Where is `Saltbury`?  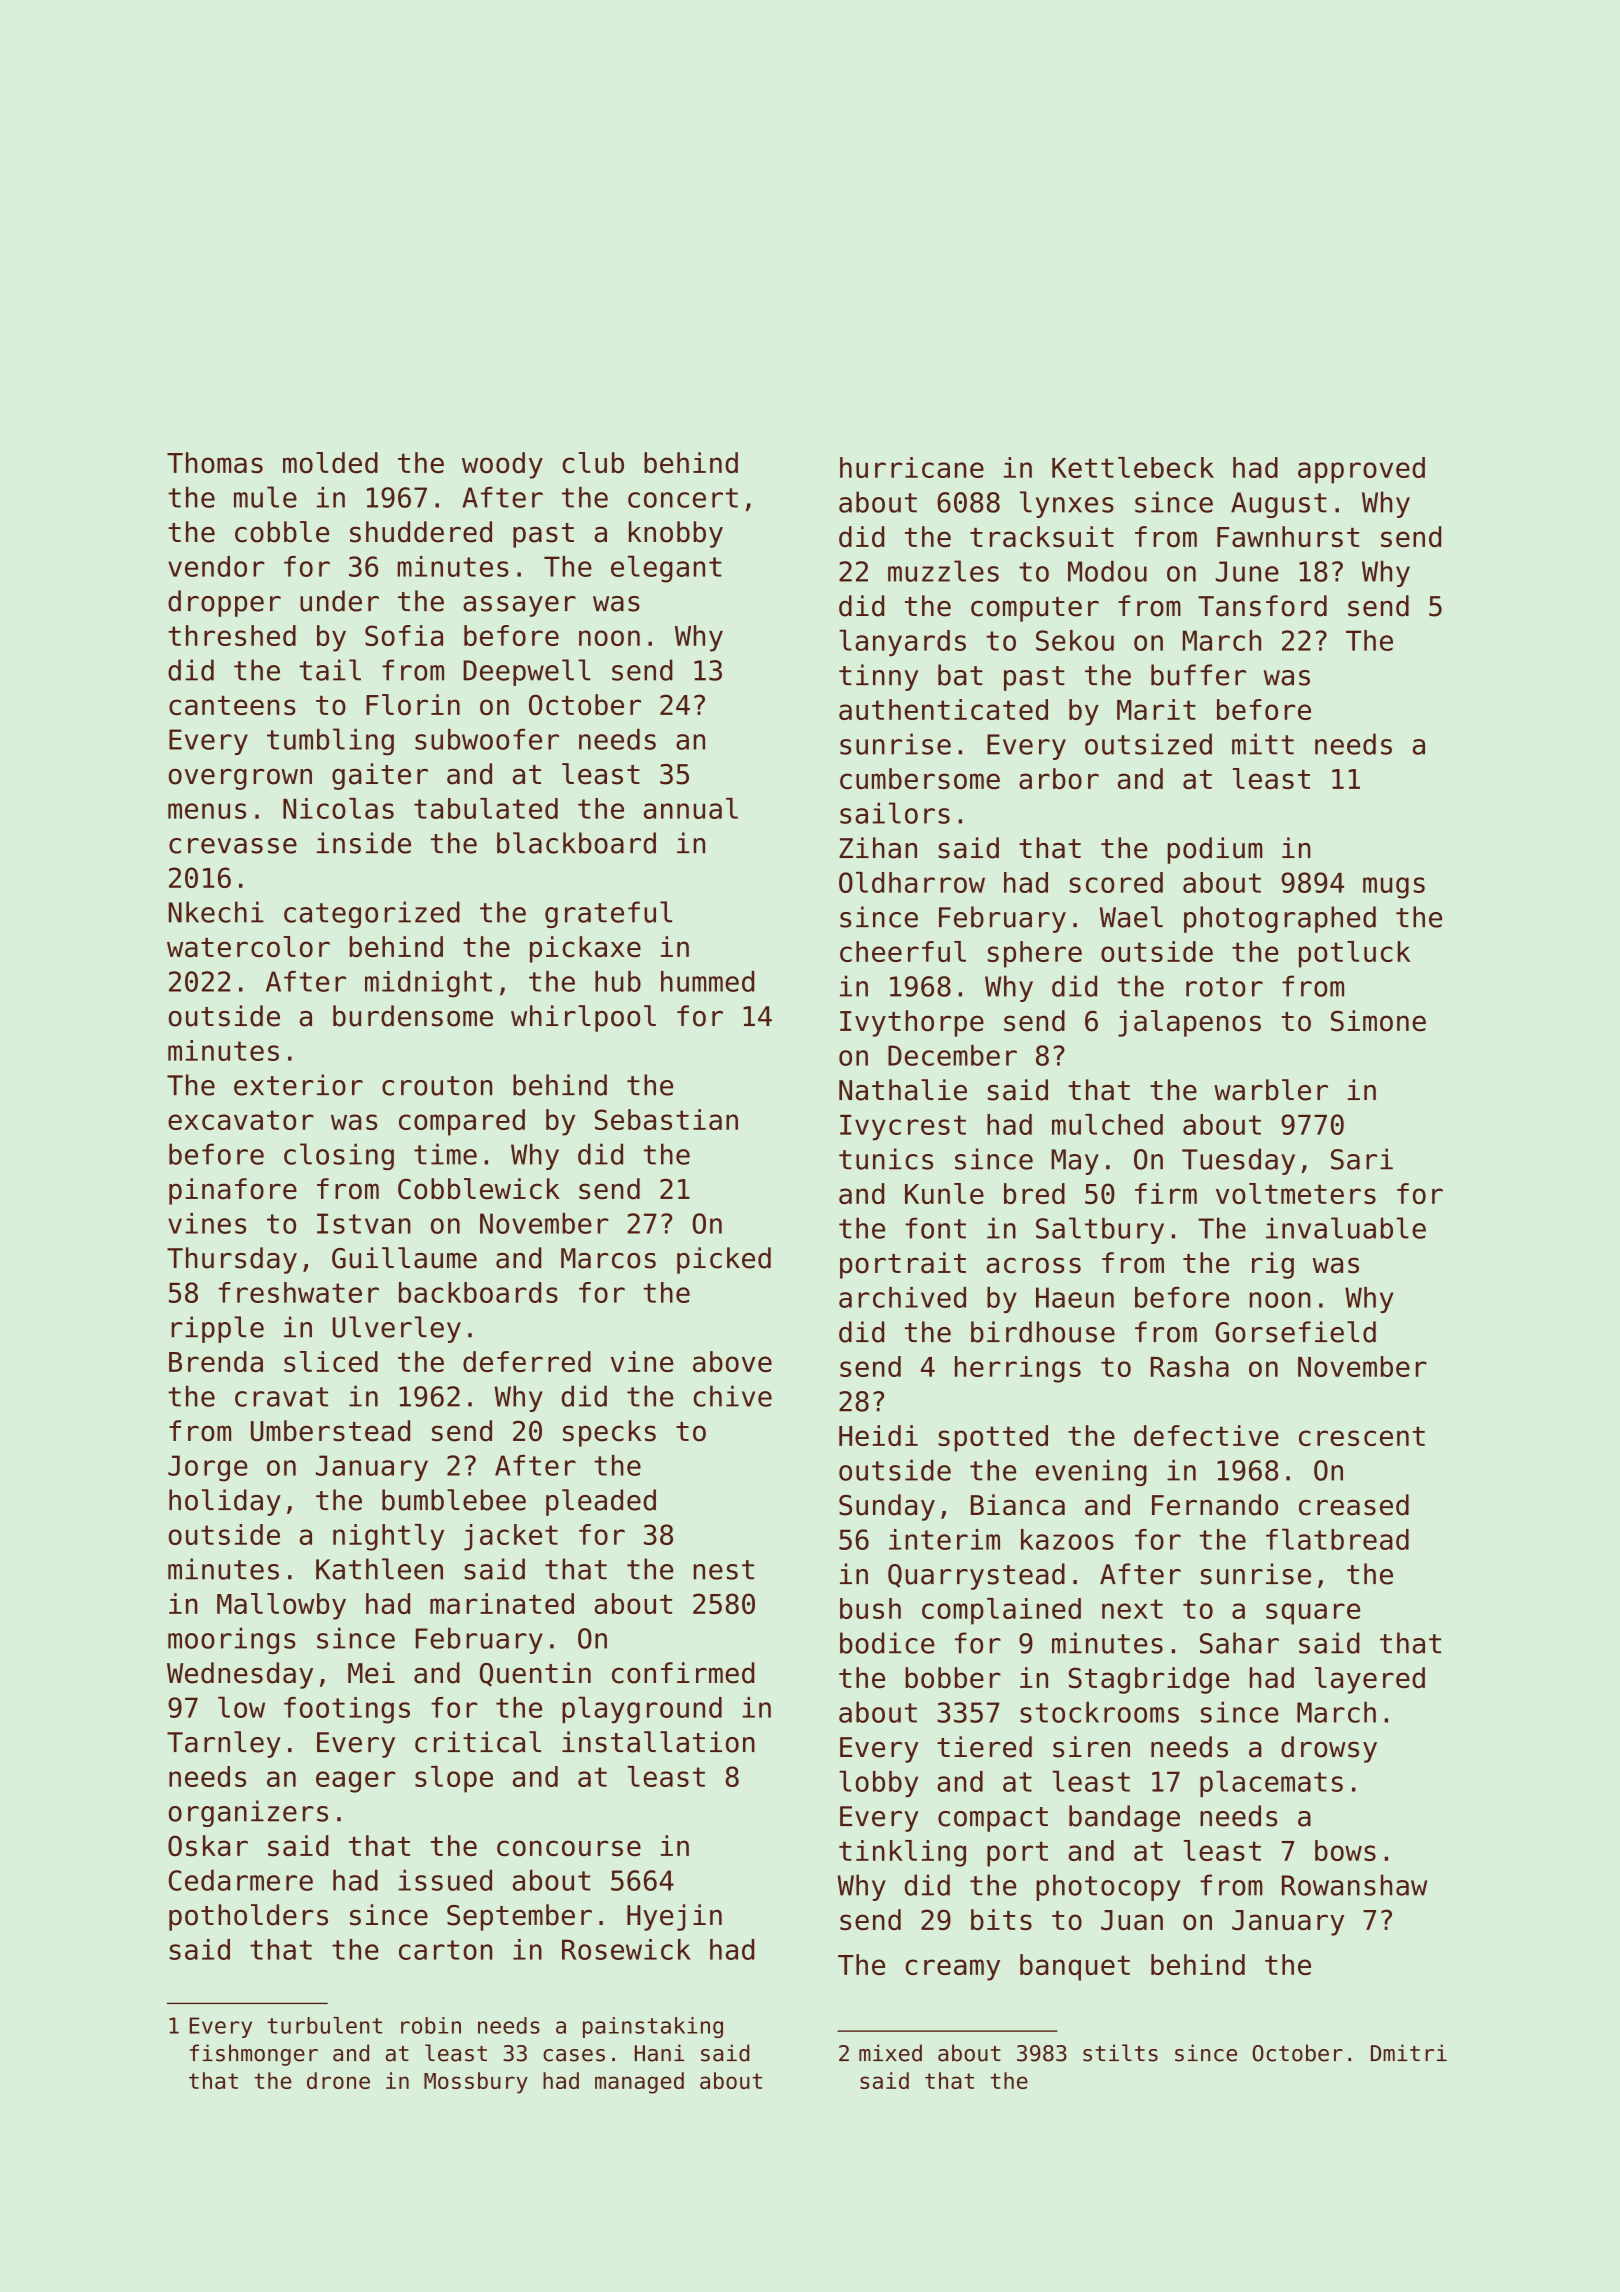
Saltbury is located at coordinates (1100, 1230).
